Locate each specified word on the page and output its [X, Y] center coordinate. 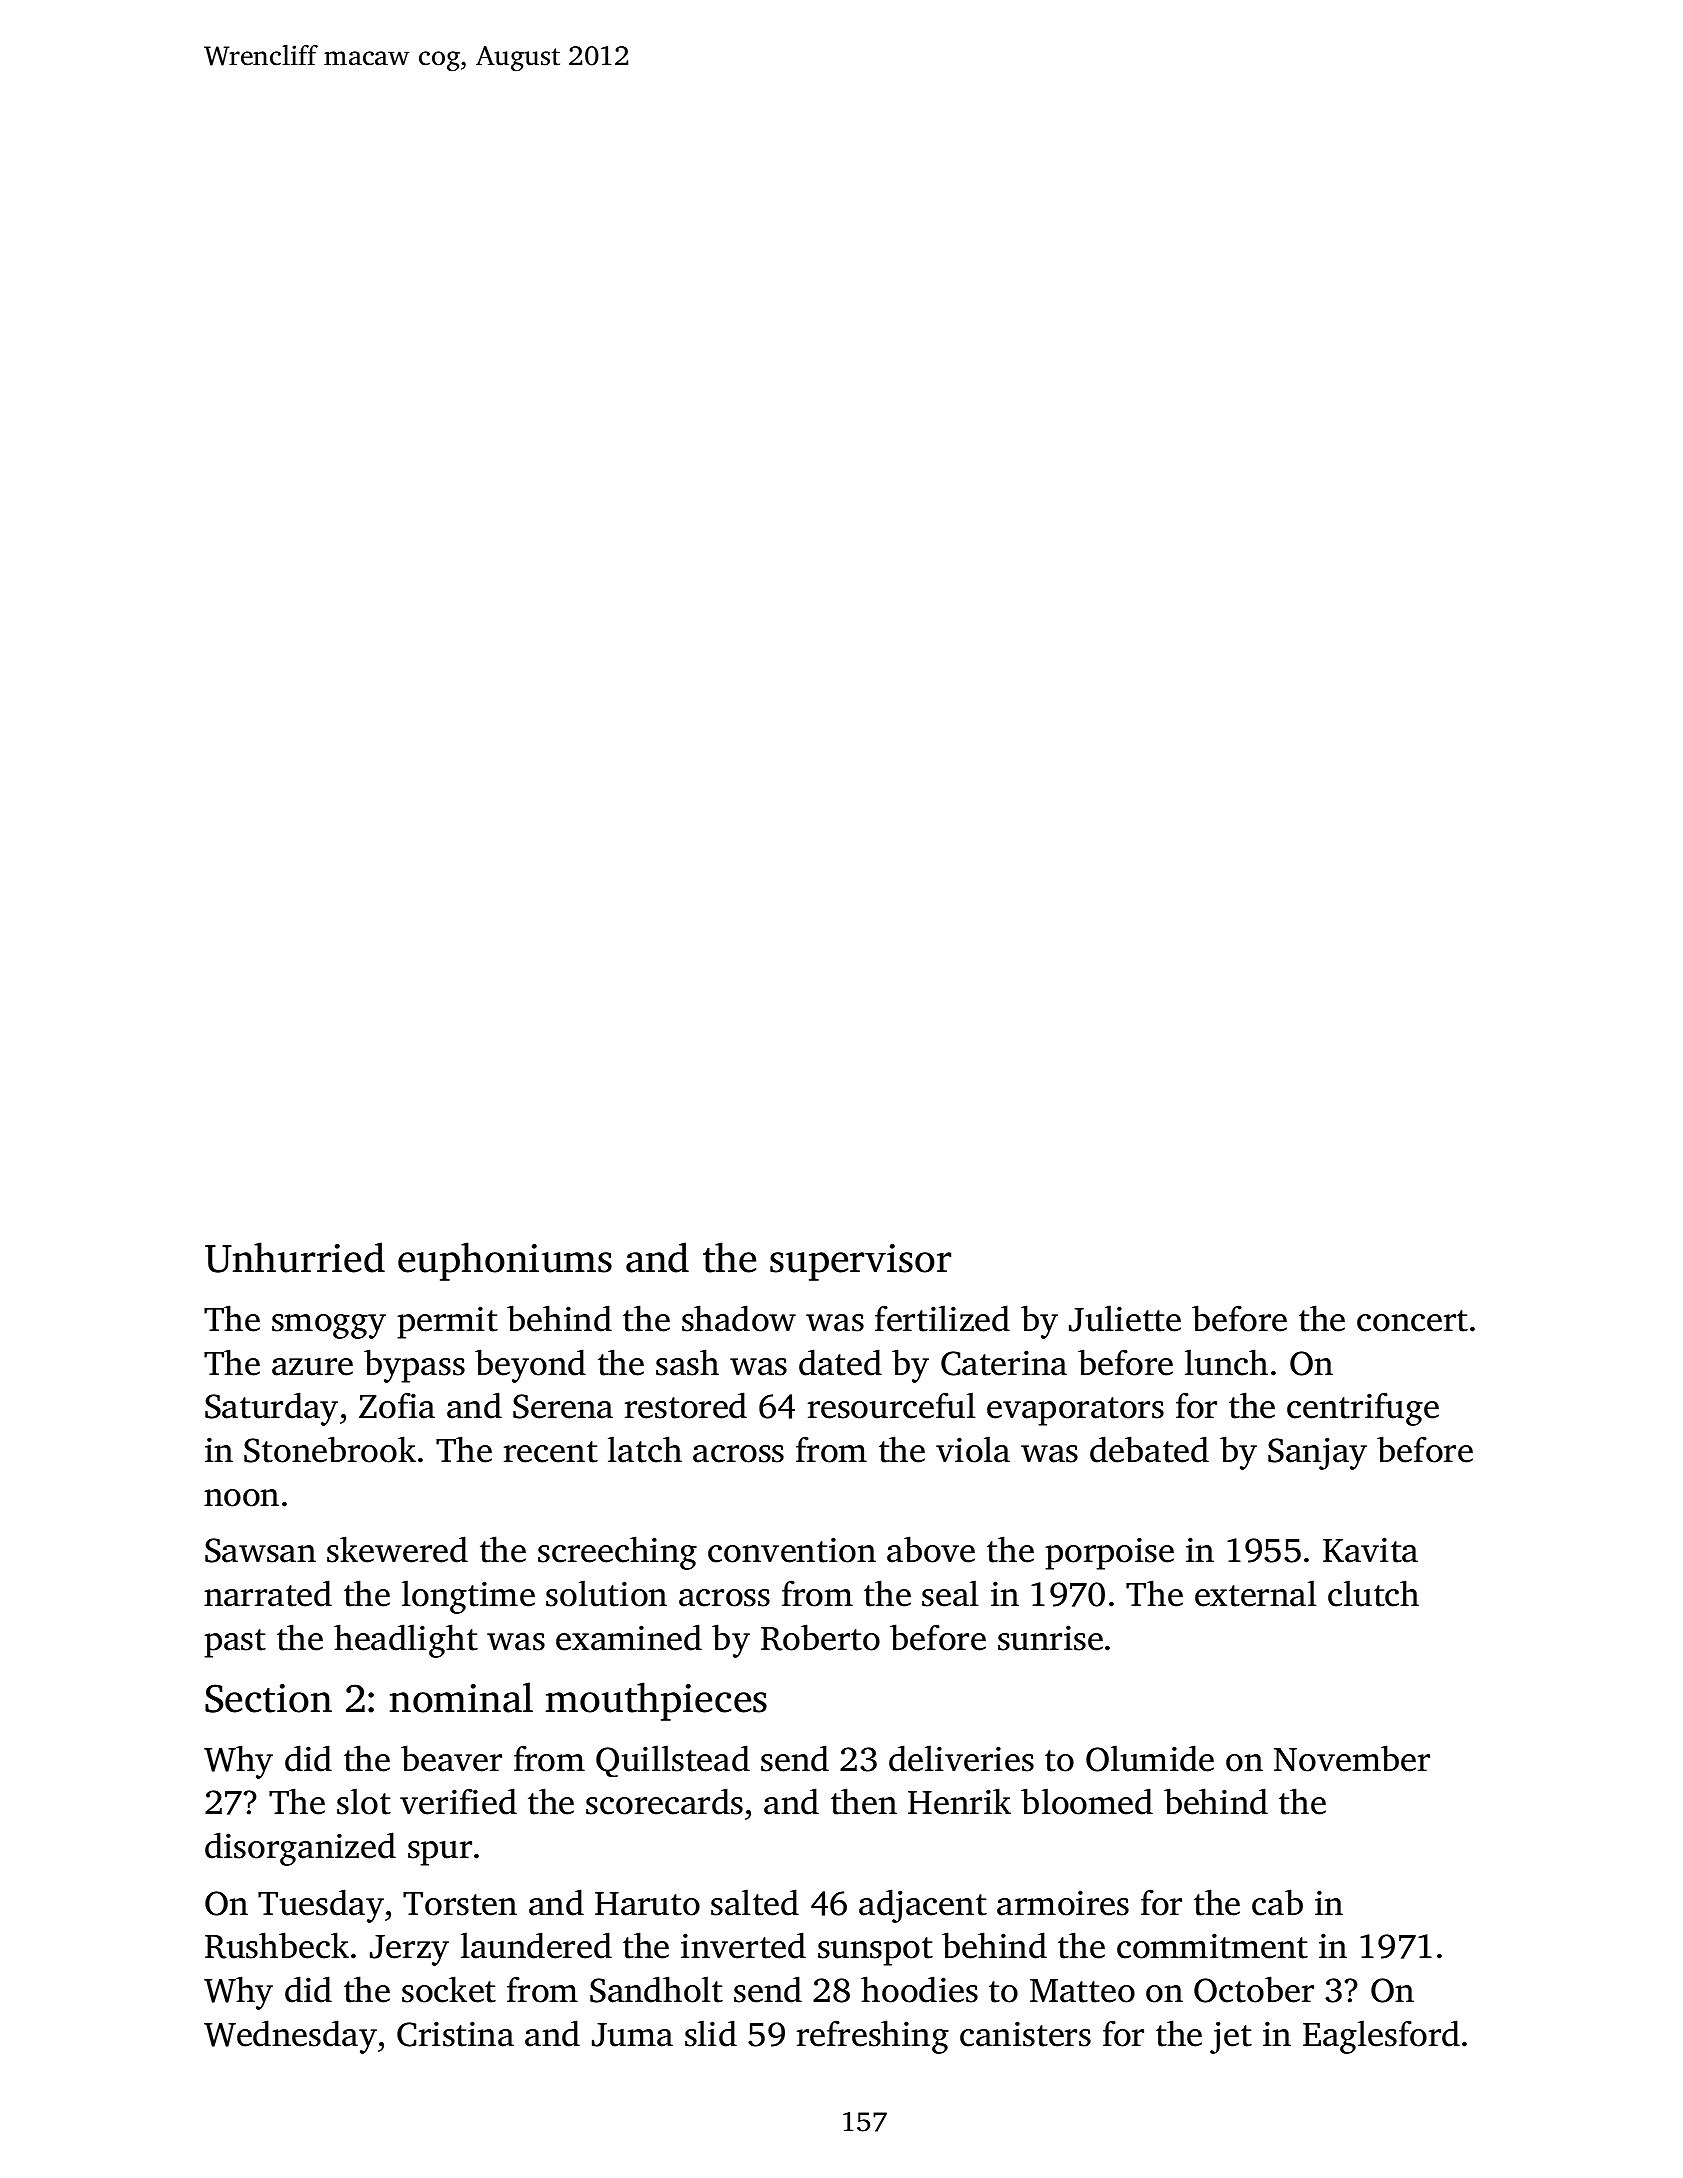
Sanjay [1317, 1453]
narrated [268, 1593]
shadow [739, 1318]
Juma [632, 2035]
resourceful [892, 1405]
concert [1412, 1321]
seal [950, 1593]
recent [551, 1452]
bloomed [1087, 1801]
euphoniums [505, 1261]
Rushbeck [277, 1945]
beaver [451, 1758]
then [864, 1801]
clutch [1373, 1593]
